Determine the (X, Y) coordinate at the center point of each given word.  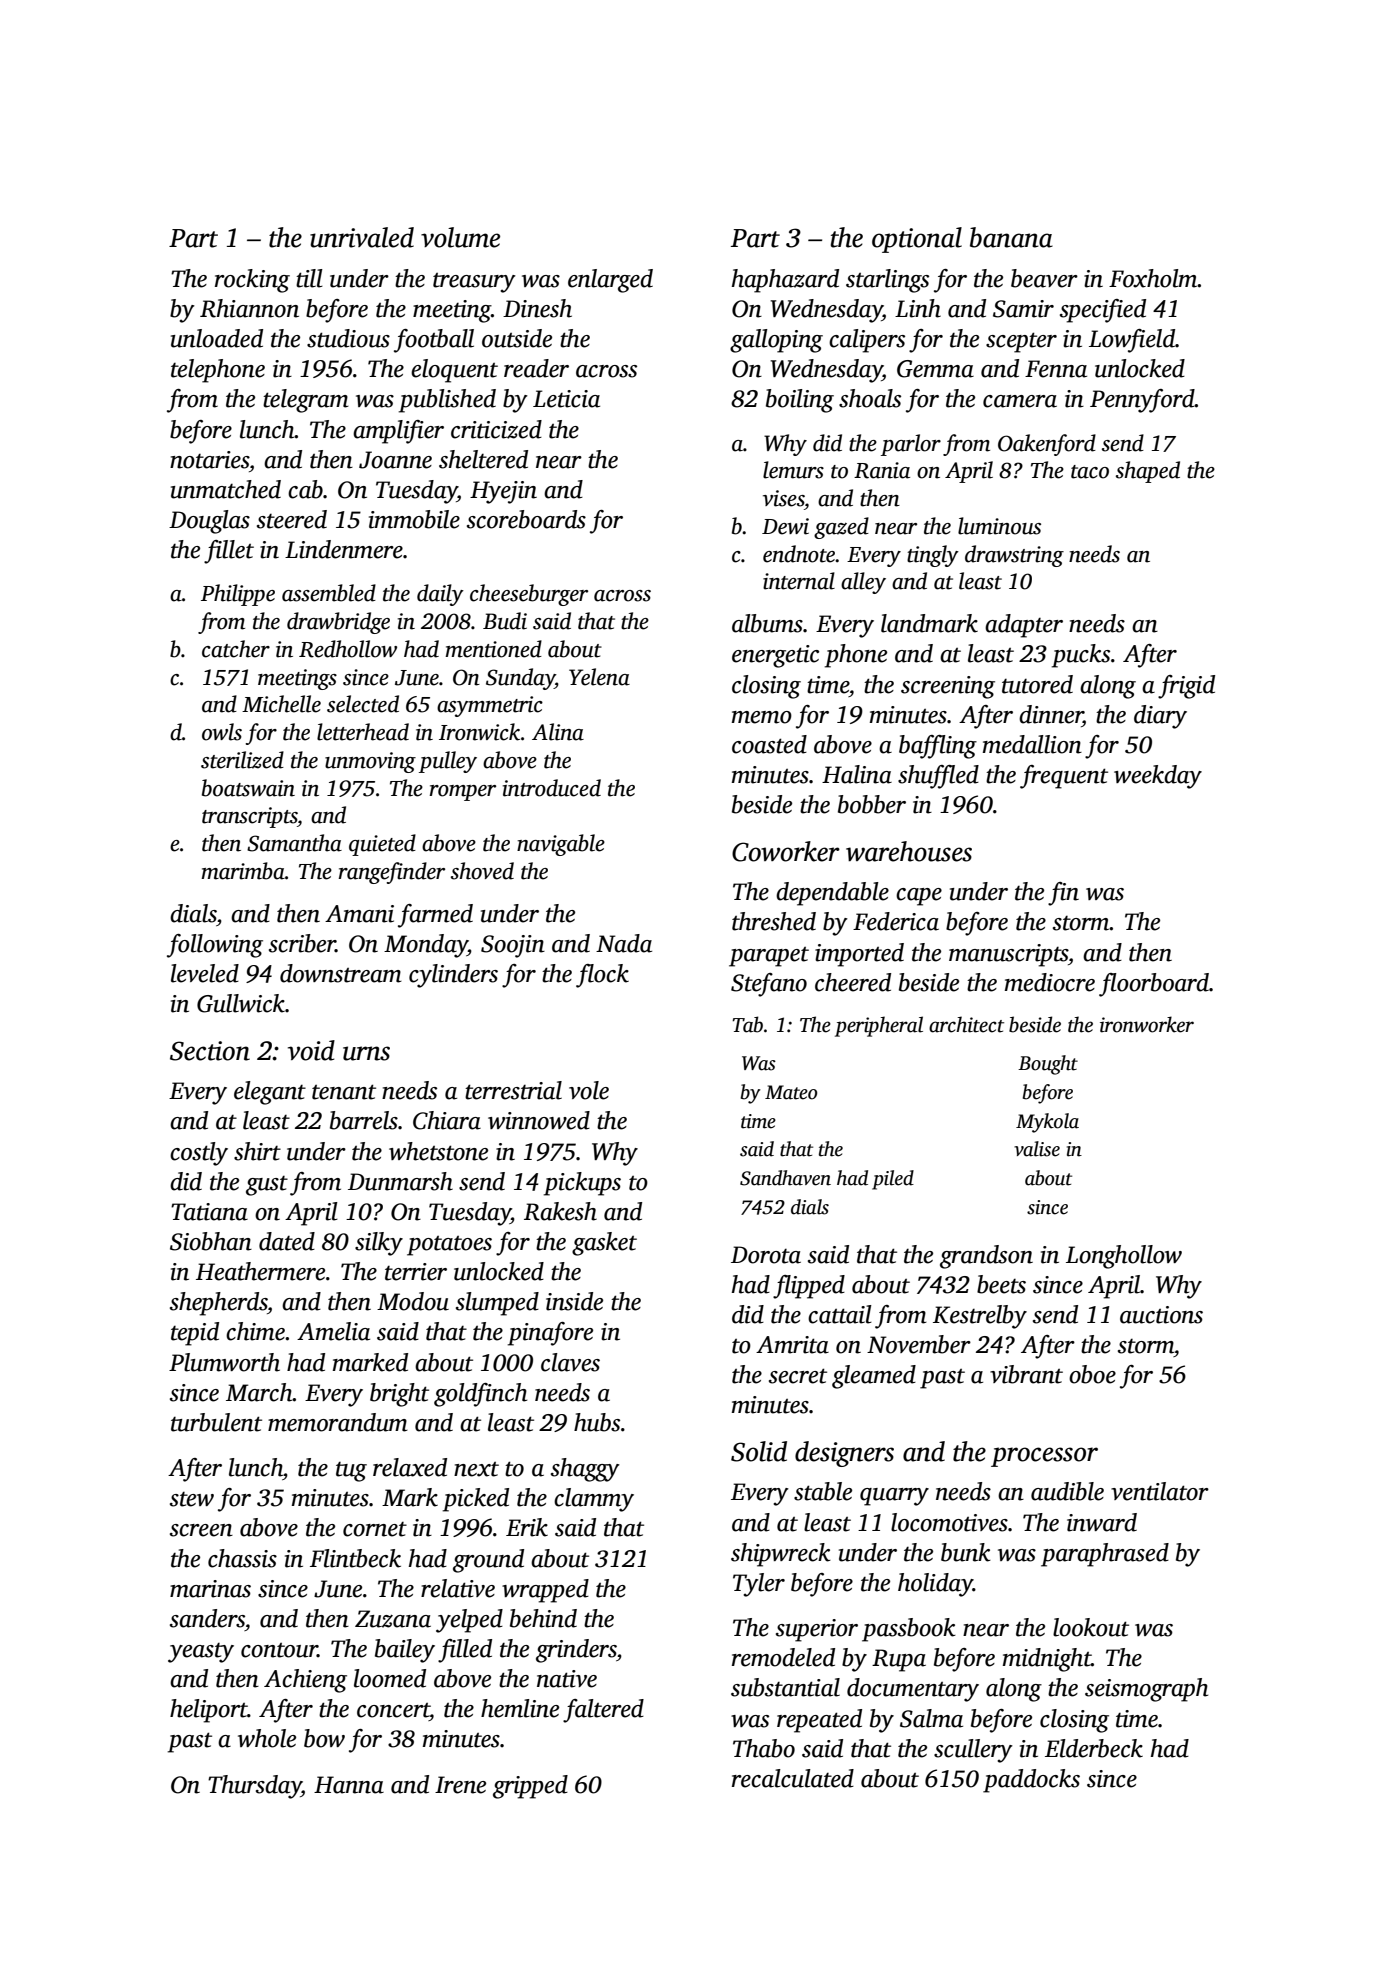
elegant (270, 1093)
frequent (1064, 777)
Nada (624, 943)
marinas (210, 1589)
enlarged (610, 281)
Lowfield (1132, 341)
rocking (252, 281)
